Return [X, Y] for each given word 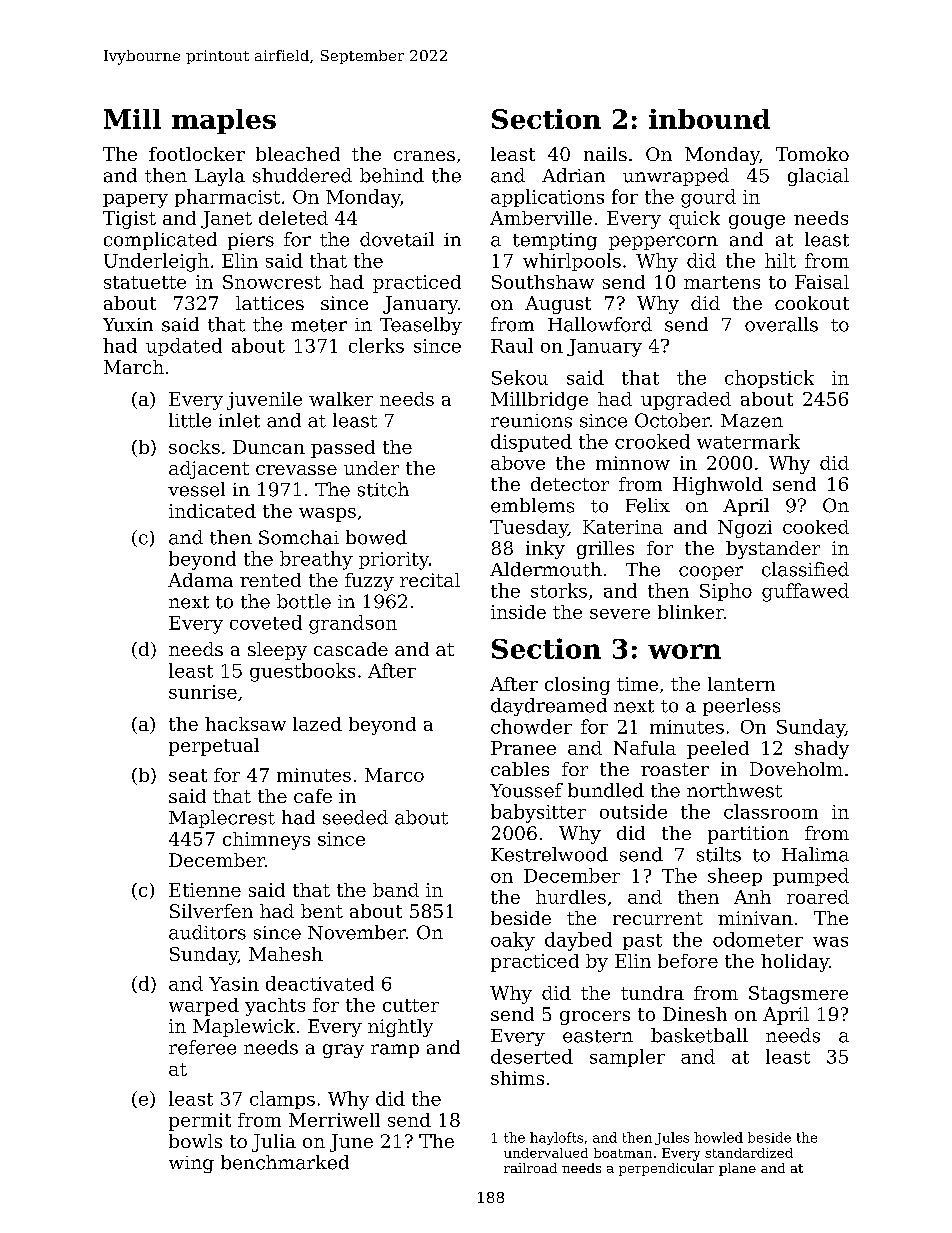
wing [191, 1164]
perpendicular [666, 1169]
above [518, 463]
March [134, 367]
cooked [816, 527]
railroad [530, 1168]
